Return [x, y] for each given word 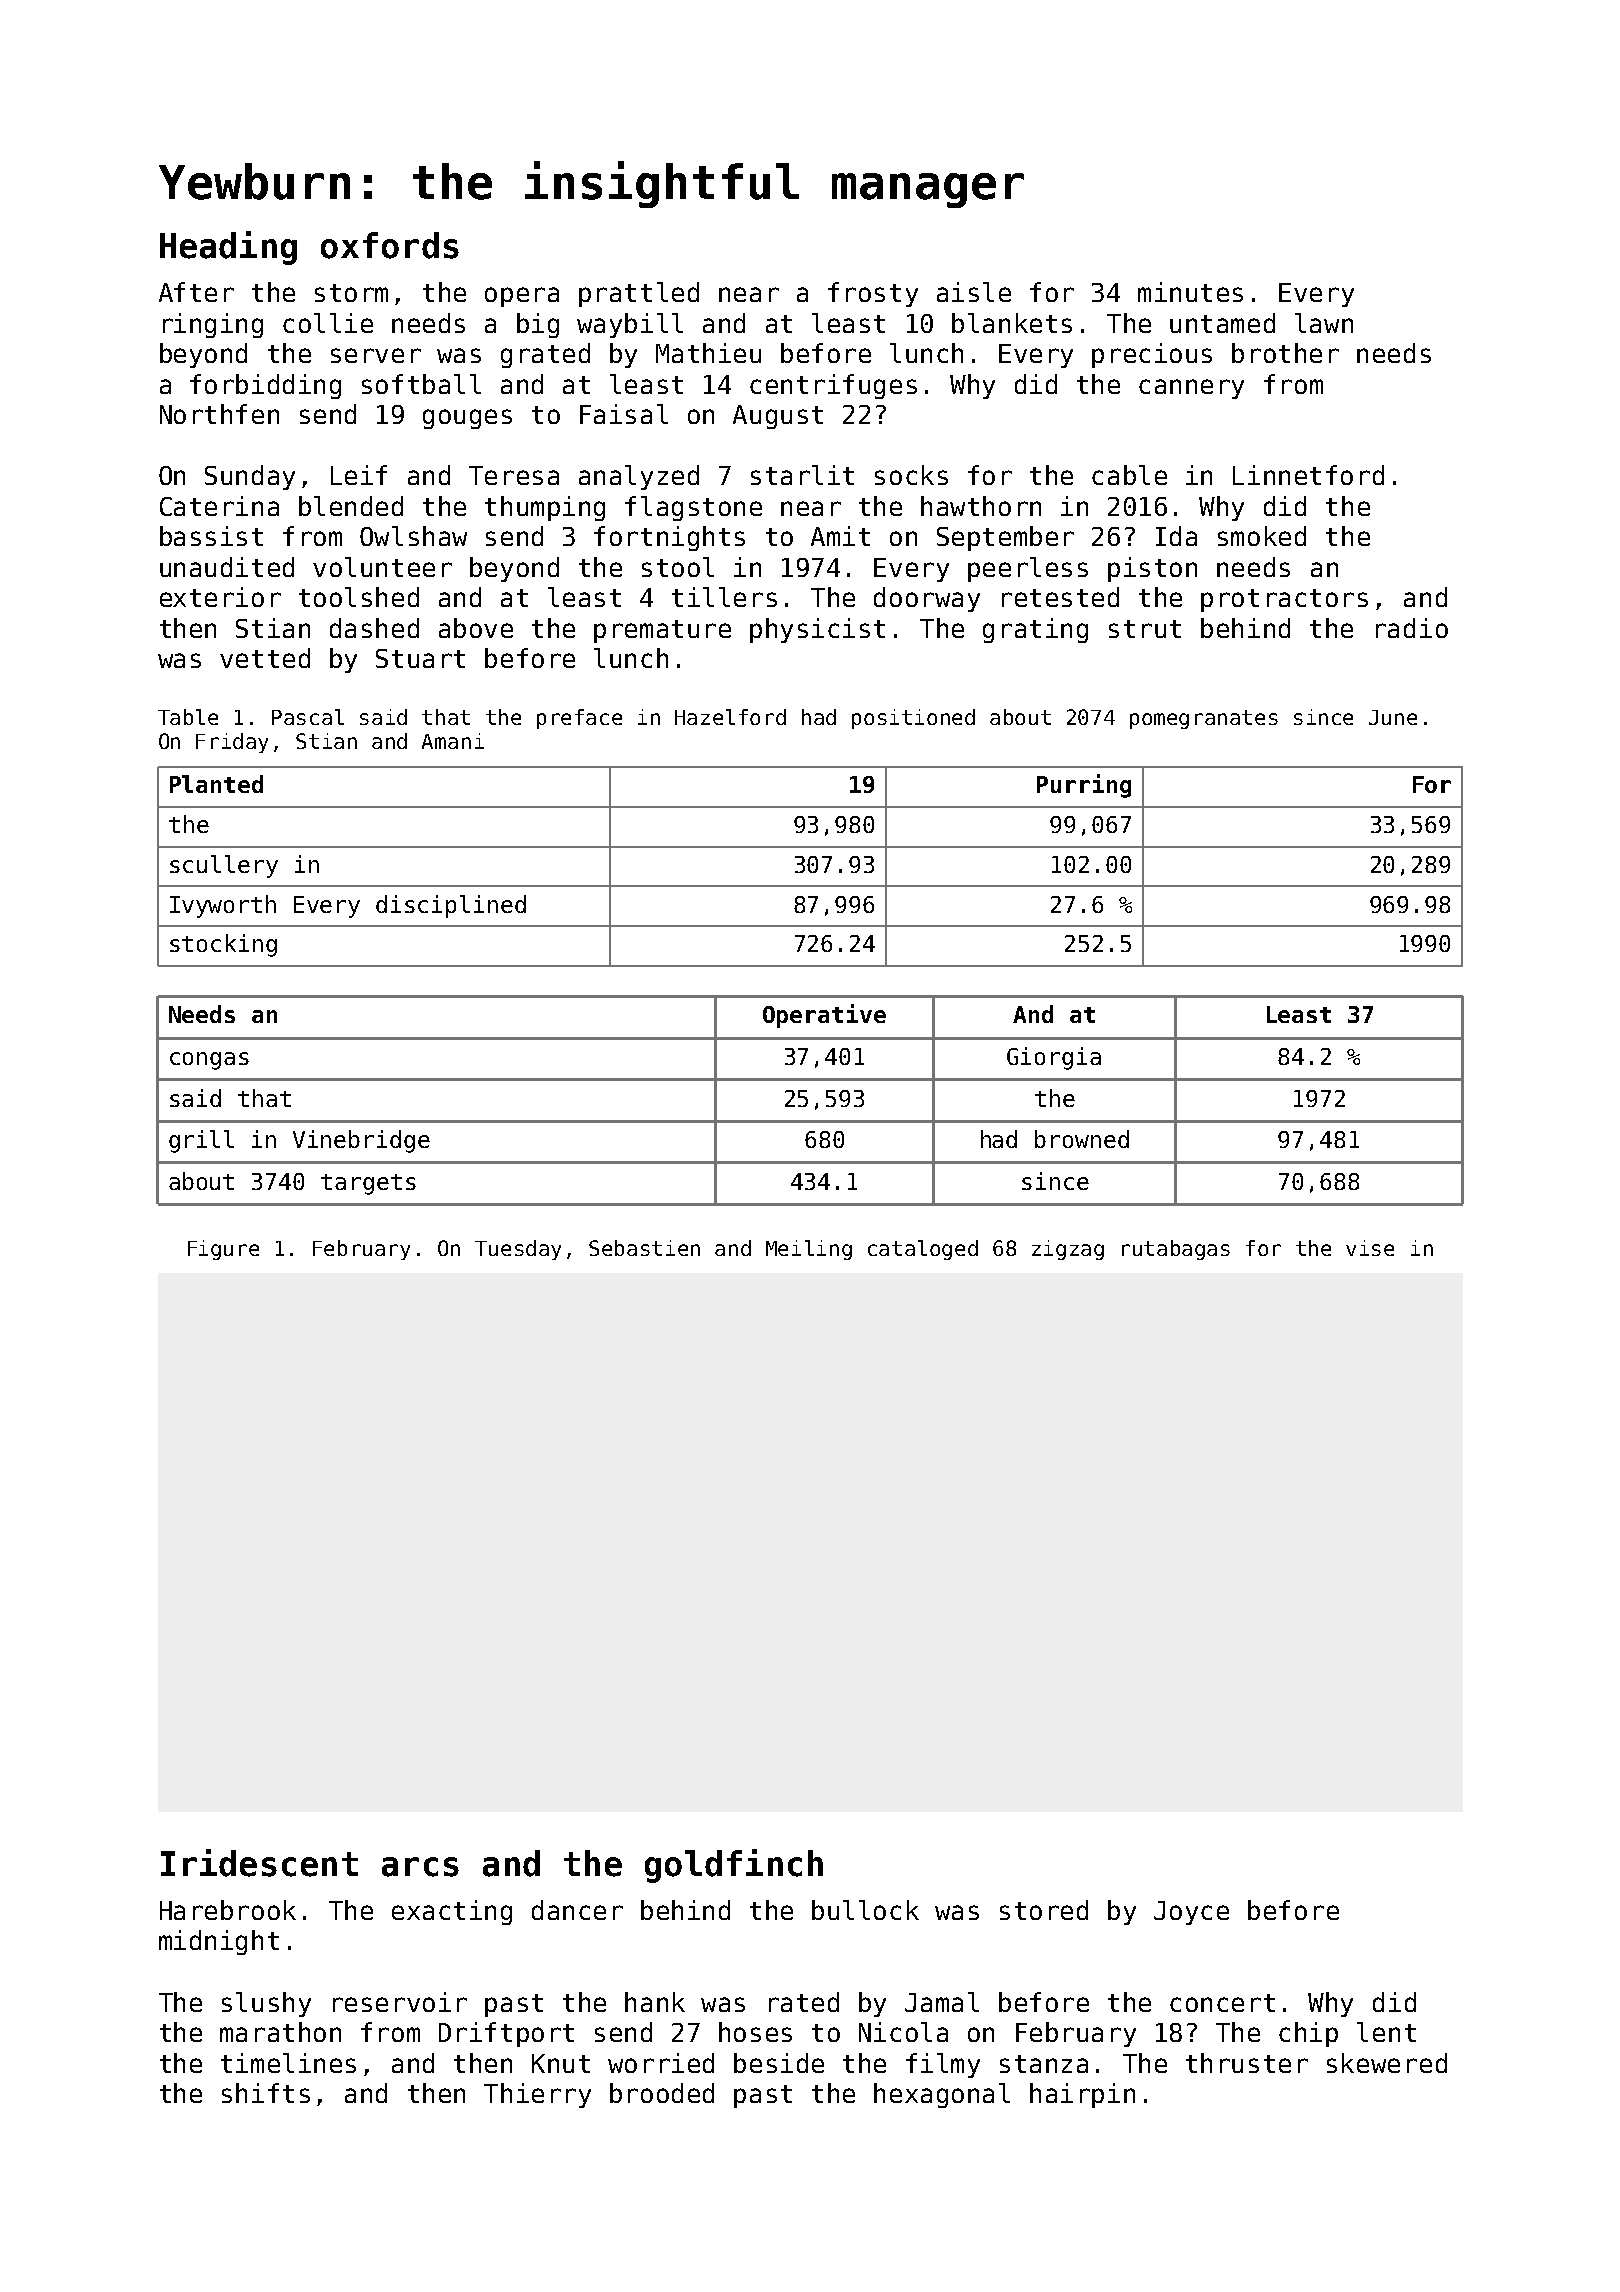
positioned [913, 719]
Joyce [1191, 1913]
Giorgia [1054, 1058]
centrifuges [833, 386]
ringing [213, 325]
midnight [219, 1942]
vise [1370, 1248]
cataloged [923, 1250]
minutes [1190, 292]
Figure [223, 1250]
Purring [1084, 786]
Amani [453, 741]
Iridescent [259, 1863]
